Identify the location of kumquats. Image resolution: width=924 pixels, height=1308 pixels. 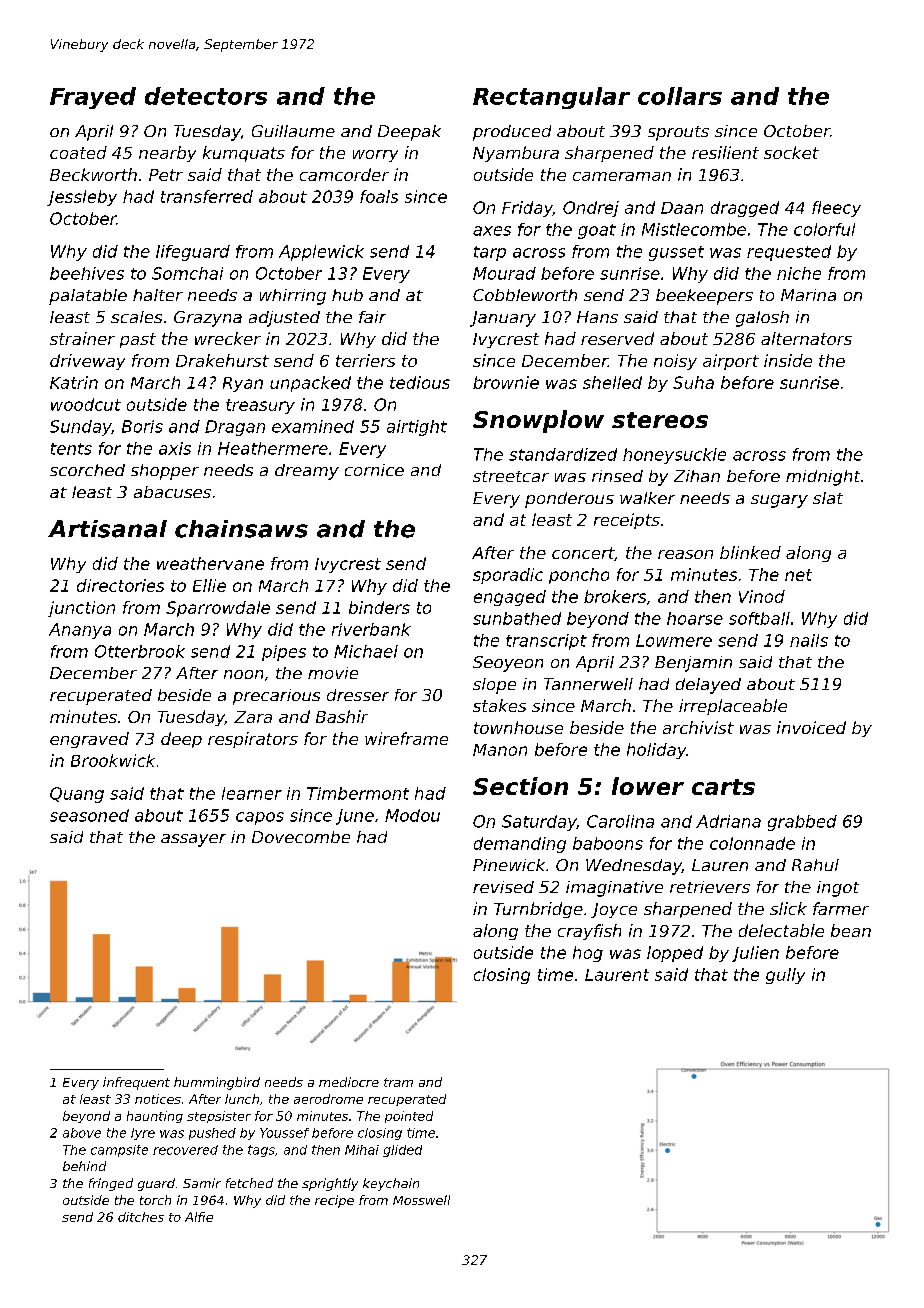
(244, 154).
